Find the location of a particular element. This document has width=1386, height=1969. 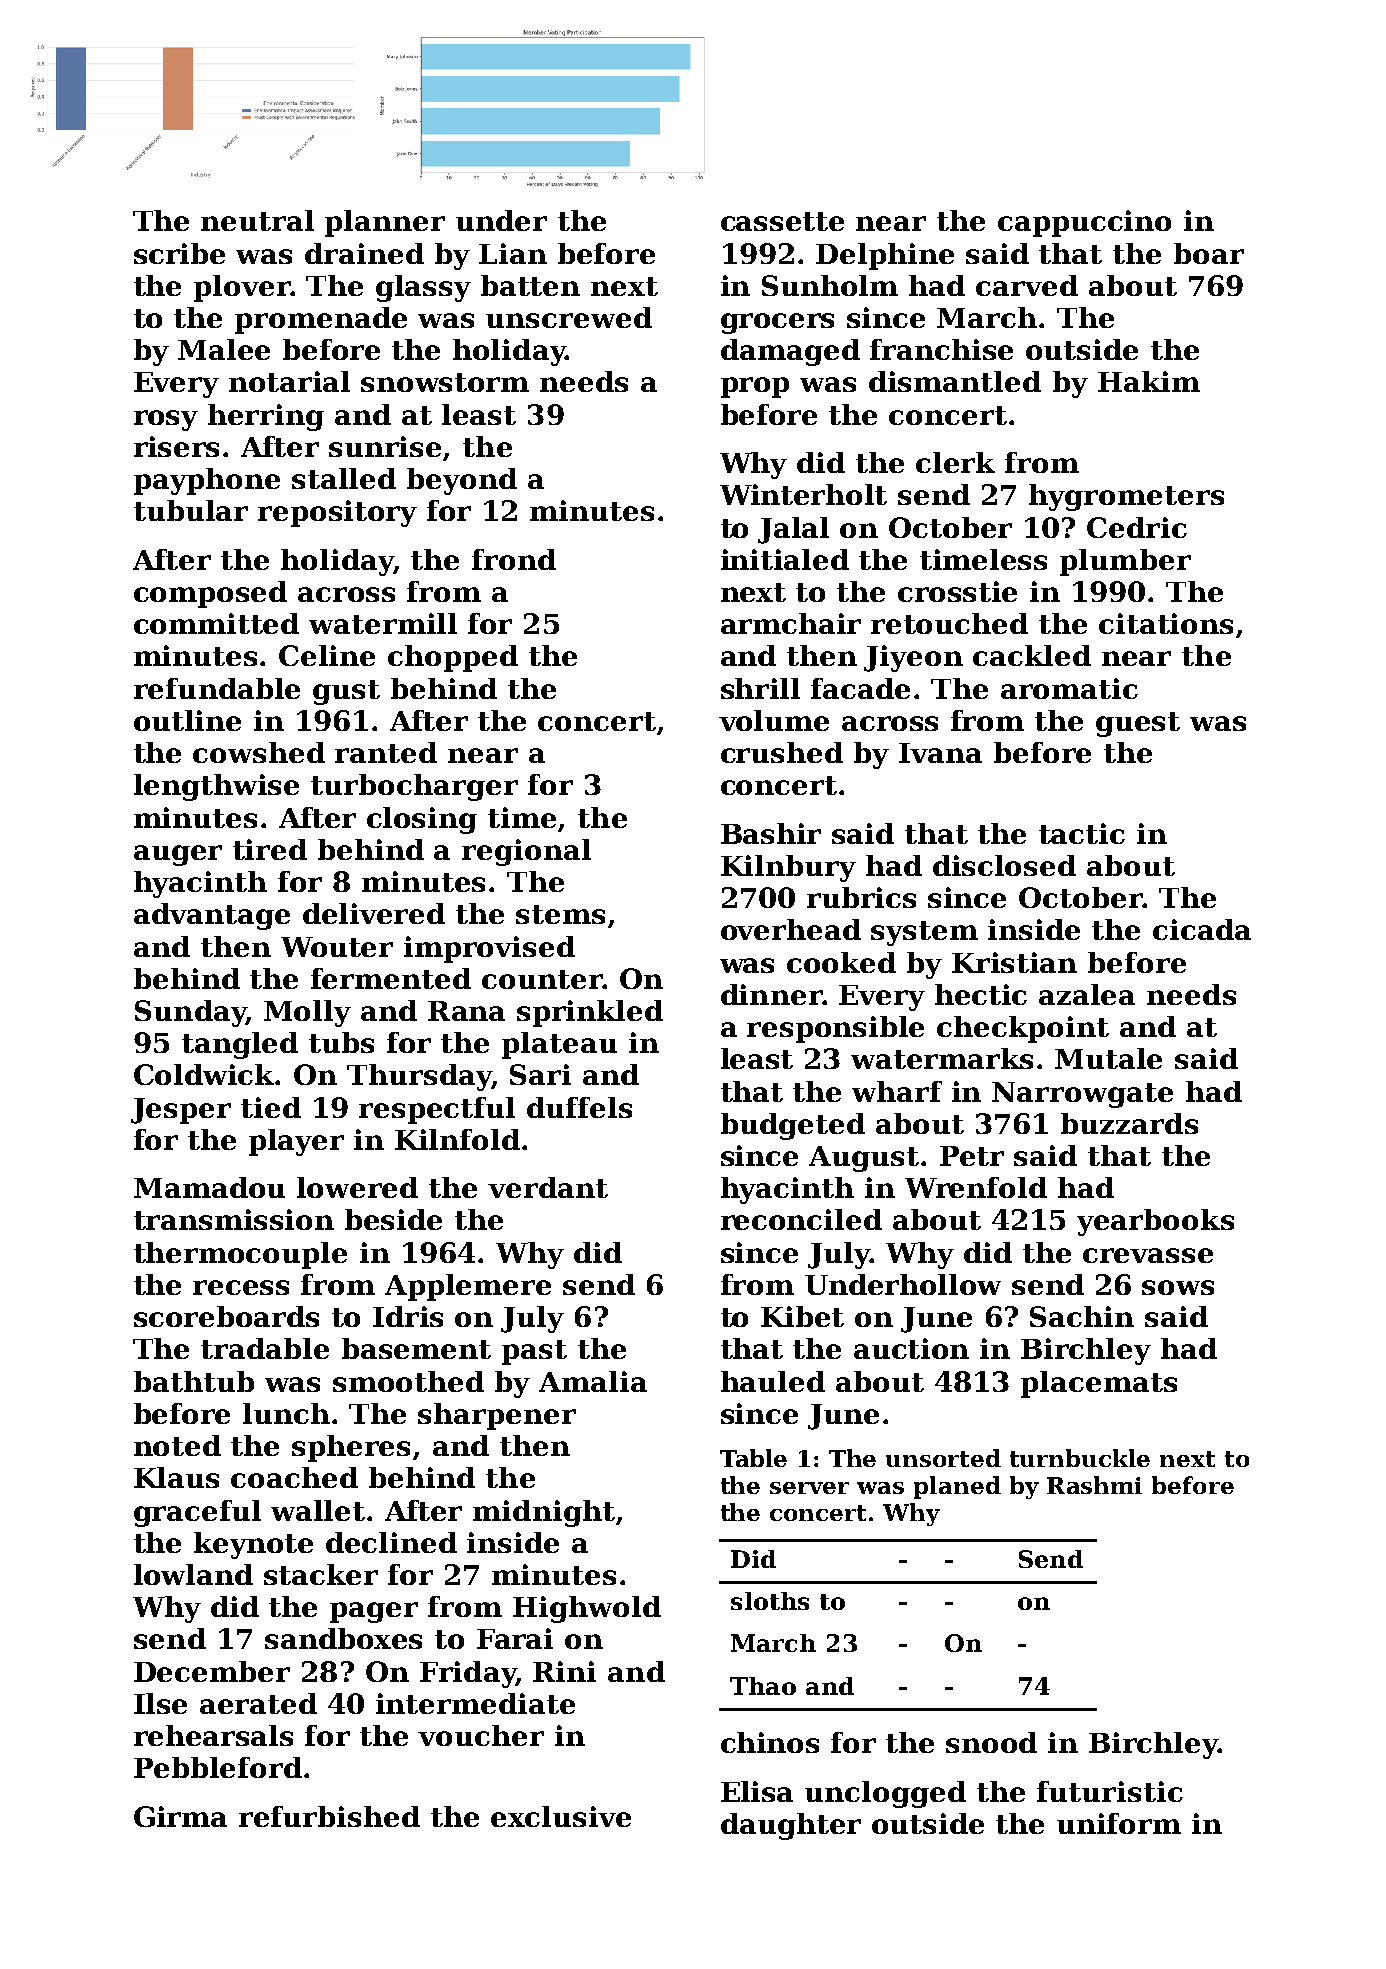

crushed is located at coordinates (782, 752).
